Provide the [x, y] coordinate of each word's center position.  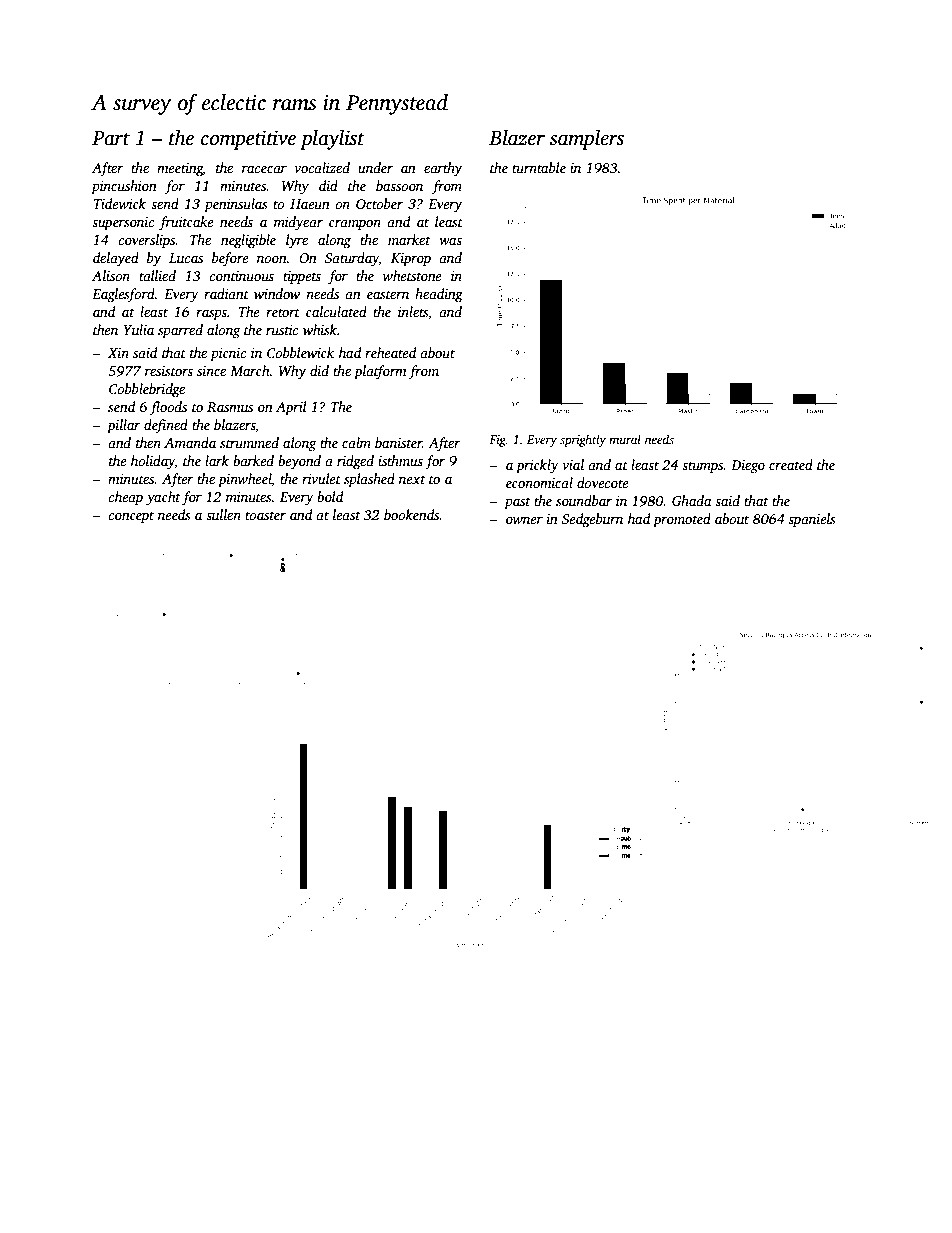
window [277, 293]
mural [625, 439]
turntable [539, 167]
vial [573, 464]
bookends [412, 514]
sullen [223, 514]
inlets [413, 311]
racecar [264, 169]
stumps [703, 467]
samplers [587, 139]
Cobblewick [300, 352]
